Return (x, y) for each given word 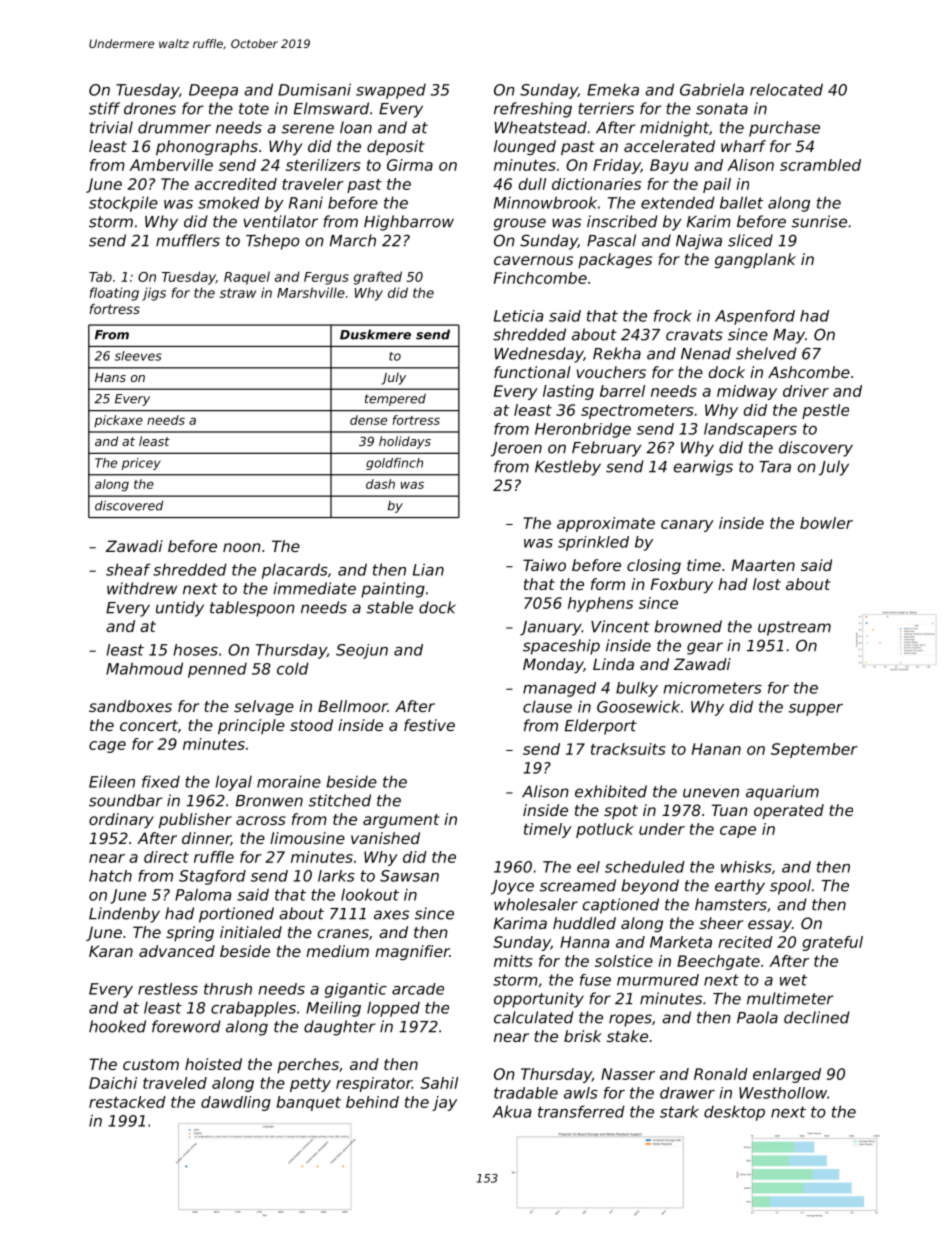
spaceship (561, 647)
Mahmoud (144, 668)
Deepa (213, 91)
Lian (428, 569)
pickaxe (118, 421)
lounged (525, 147)
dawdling (236, 1103)
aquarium (782, 793)
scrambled (820, 165)
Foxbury (682, 585)
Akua (512, 1111)
